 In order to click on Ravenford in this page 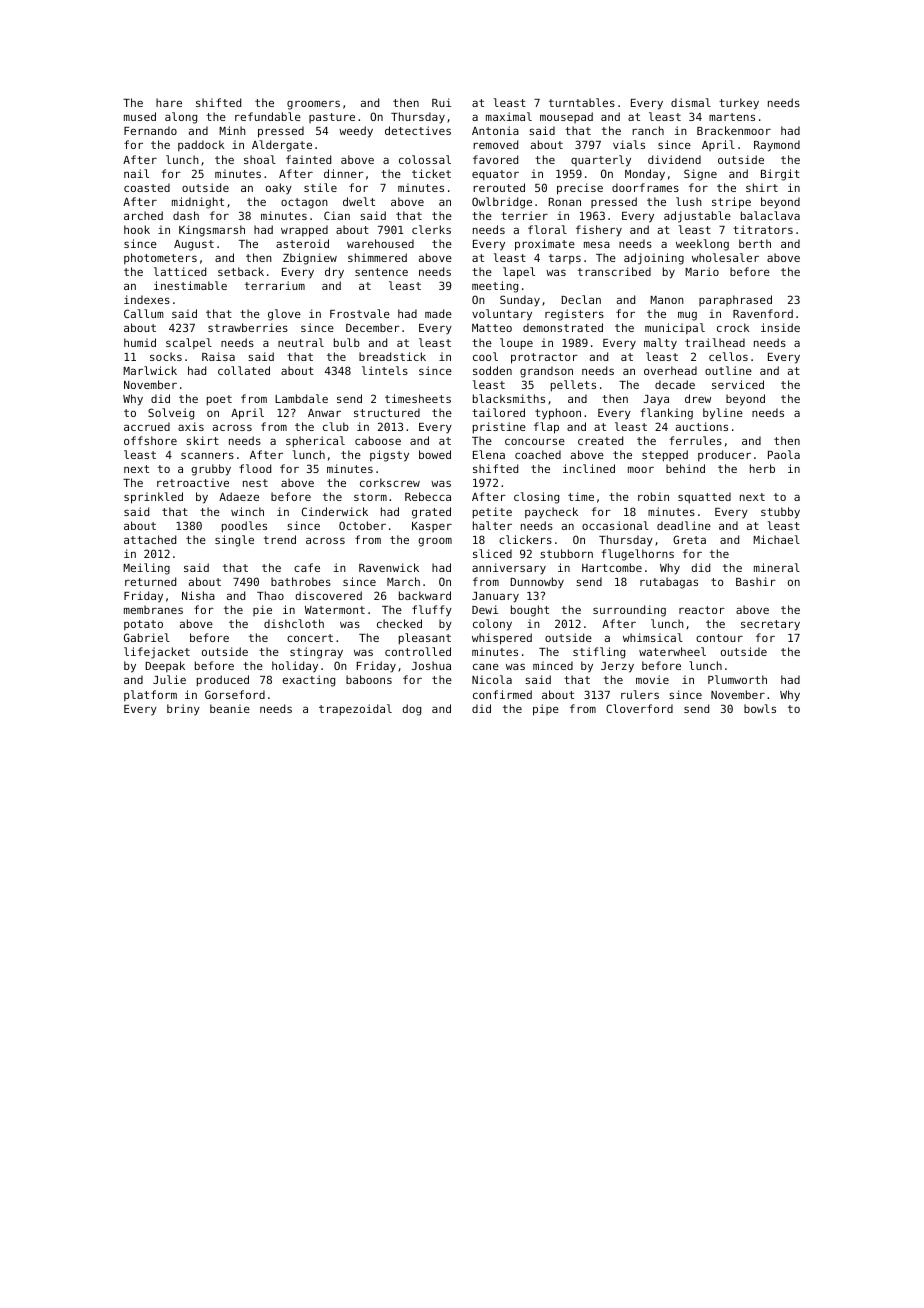, I will do `click(763, 313)`.
